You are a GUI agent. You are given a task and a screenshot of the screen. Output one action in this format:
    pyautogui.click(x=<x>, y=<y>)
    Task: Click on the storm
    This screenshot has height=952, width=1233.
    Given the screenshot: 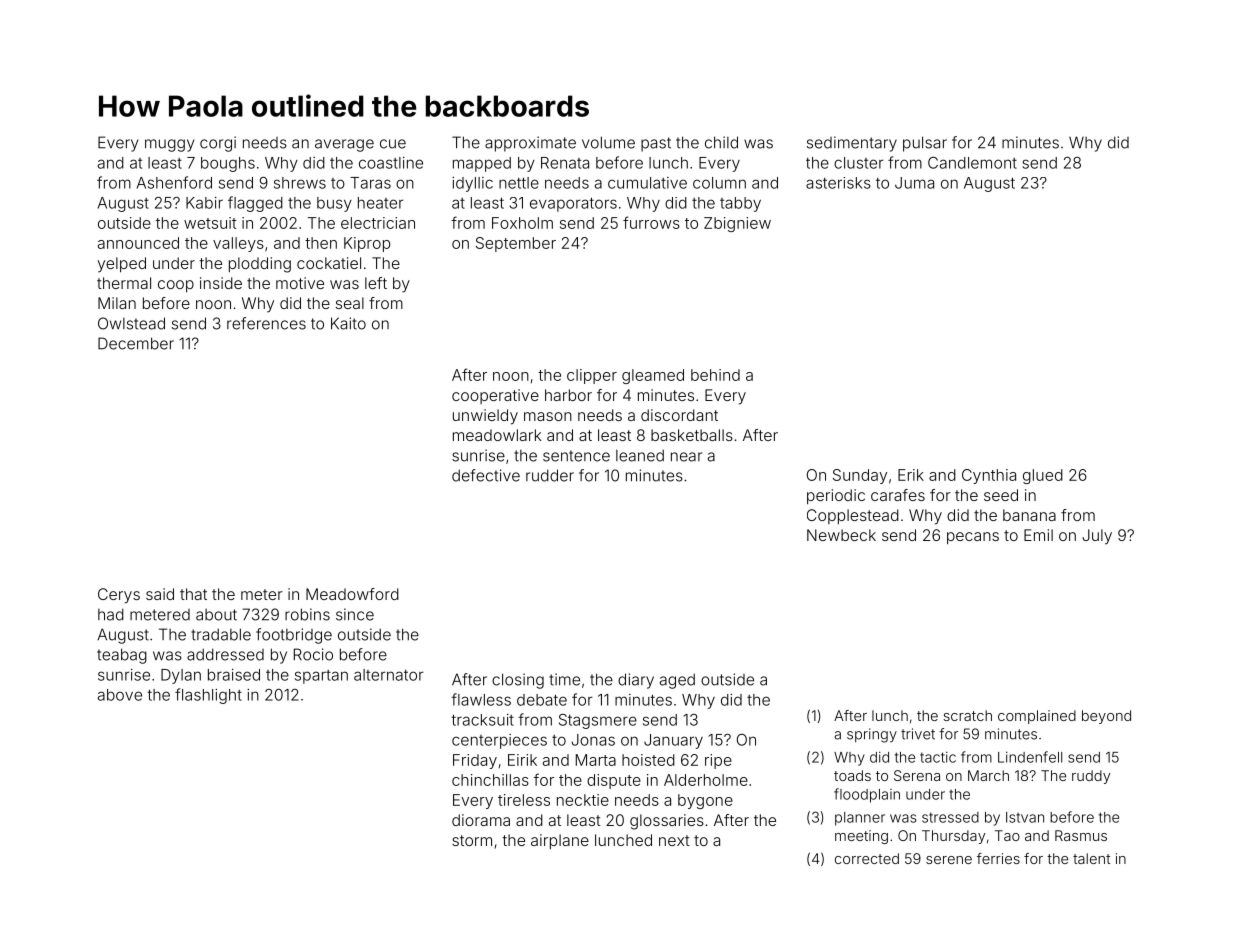 What is the action you would take?
    pyautogui.click(x=472, y=840)
